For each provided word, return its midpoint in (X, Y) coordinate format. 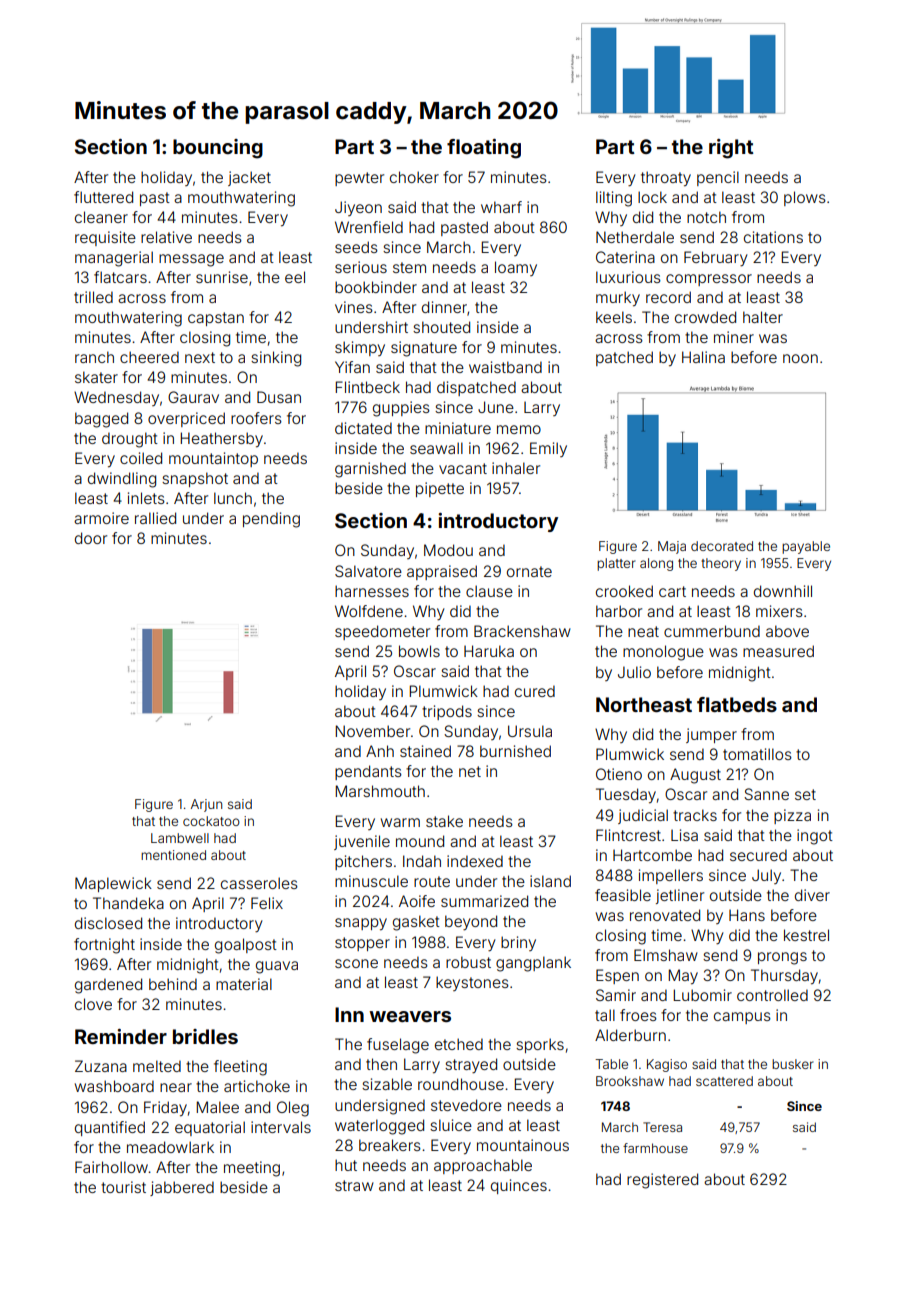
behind (173, 984)
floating (484, 149)
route (432, 881)
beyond (471, 923)
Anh (380, 751)
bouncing (218, 149)
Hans (747, 915)
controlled (772, 995)
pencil (718, 178)
